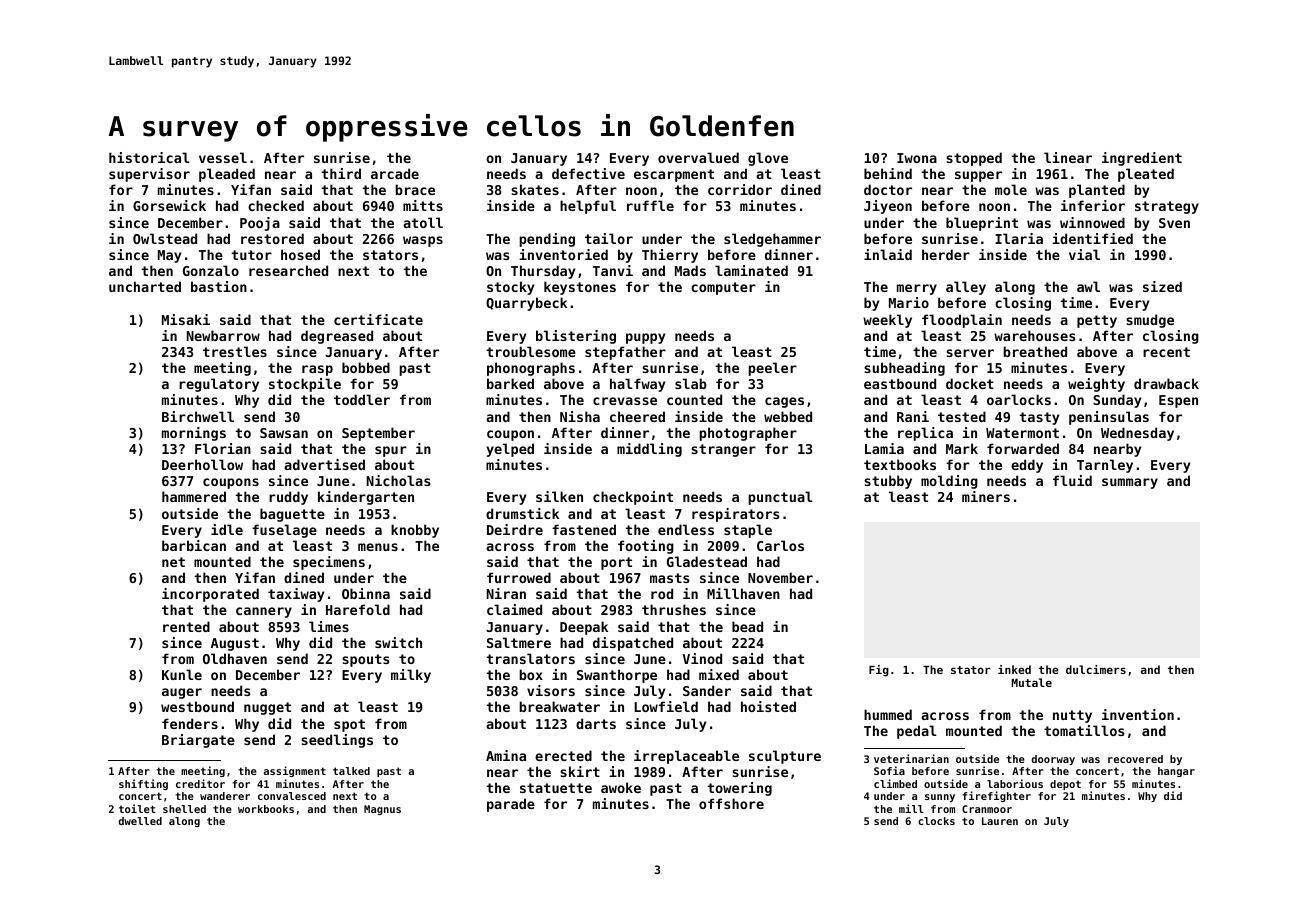 The width and height of the screenshot is (1308, 924). Describe the element at coordinates (235, 658) in the screenshot. I see `Oldhaven` at that location.
